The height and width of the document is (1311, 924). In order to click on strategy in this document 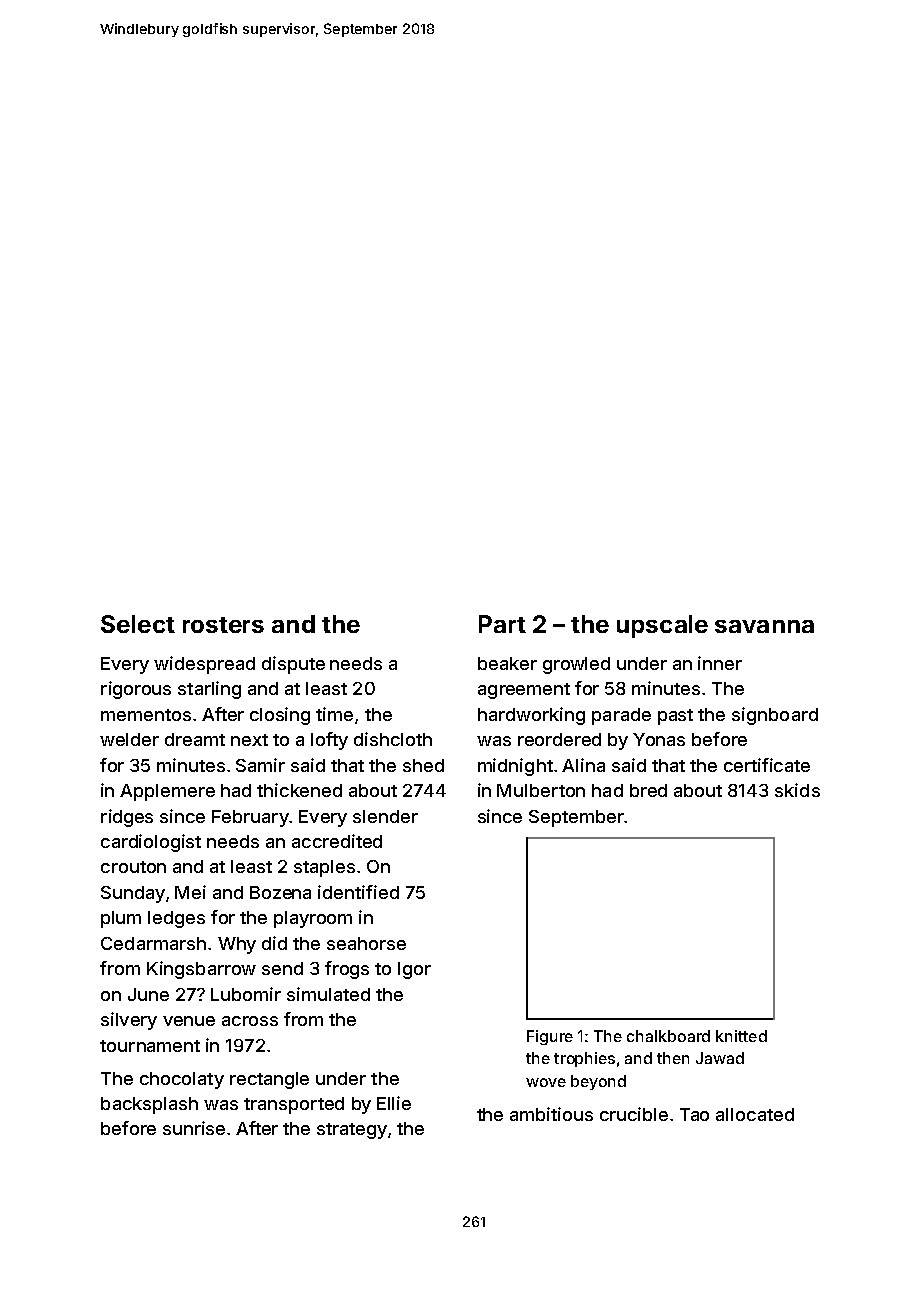, I will do `click(352, 1131)`.
